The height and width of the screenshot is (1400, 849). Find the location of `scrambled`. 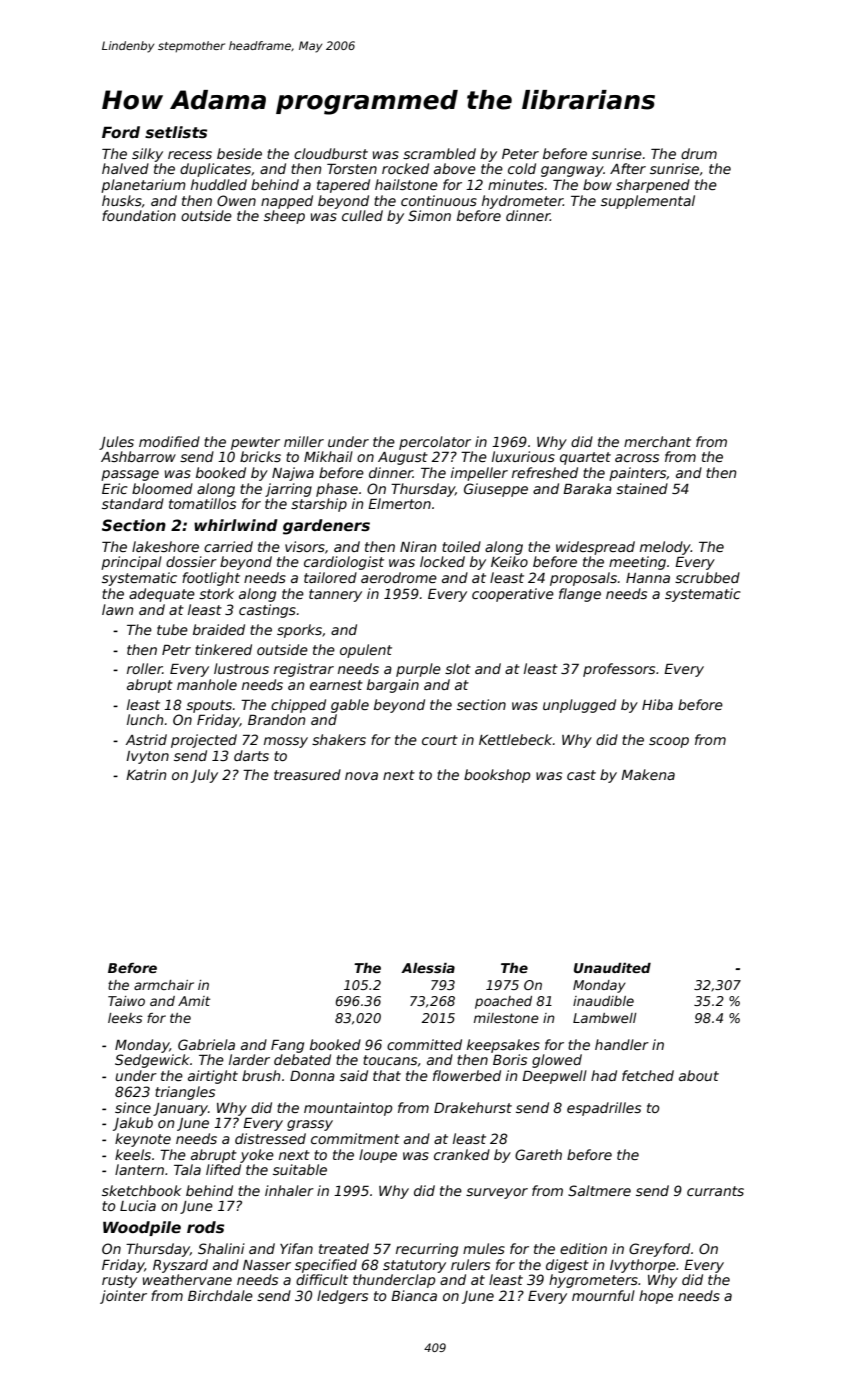

scrambled is located at coordinates (439, 153).
